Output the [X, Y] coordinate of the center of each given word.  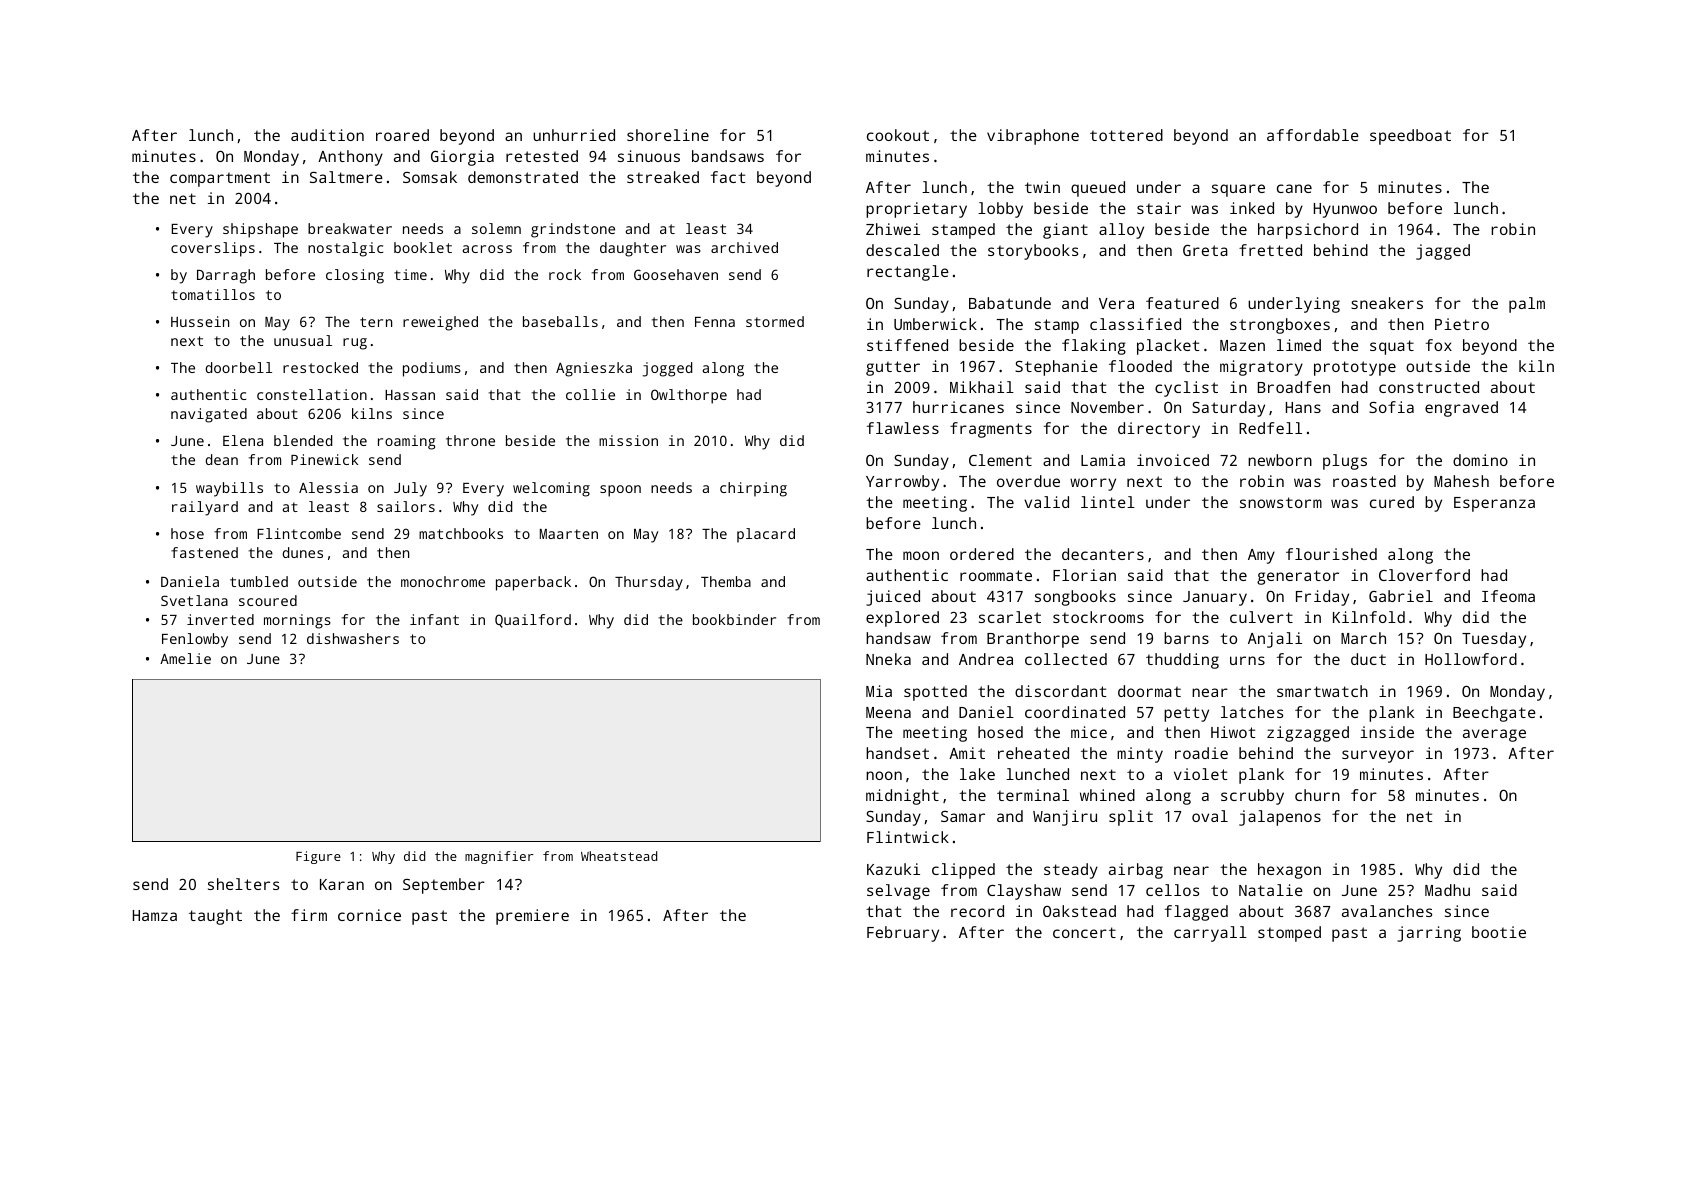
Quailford [533, 621]
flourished [1331, 554]
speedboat [1410, 137]
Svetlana [194, 600]
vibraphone [1033, 137]
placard [766, 535]
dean [221, 459]
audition [327, 135]
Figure [318, 857]
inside [1387, 732]
